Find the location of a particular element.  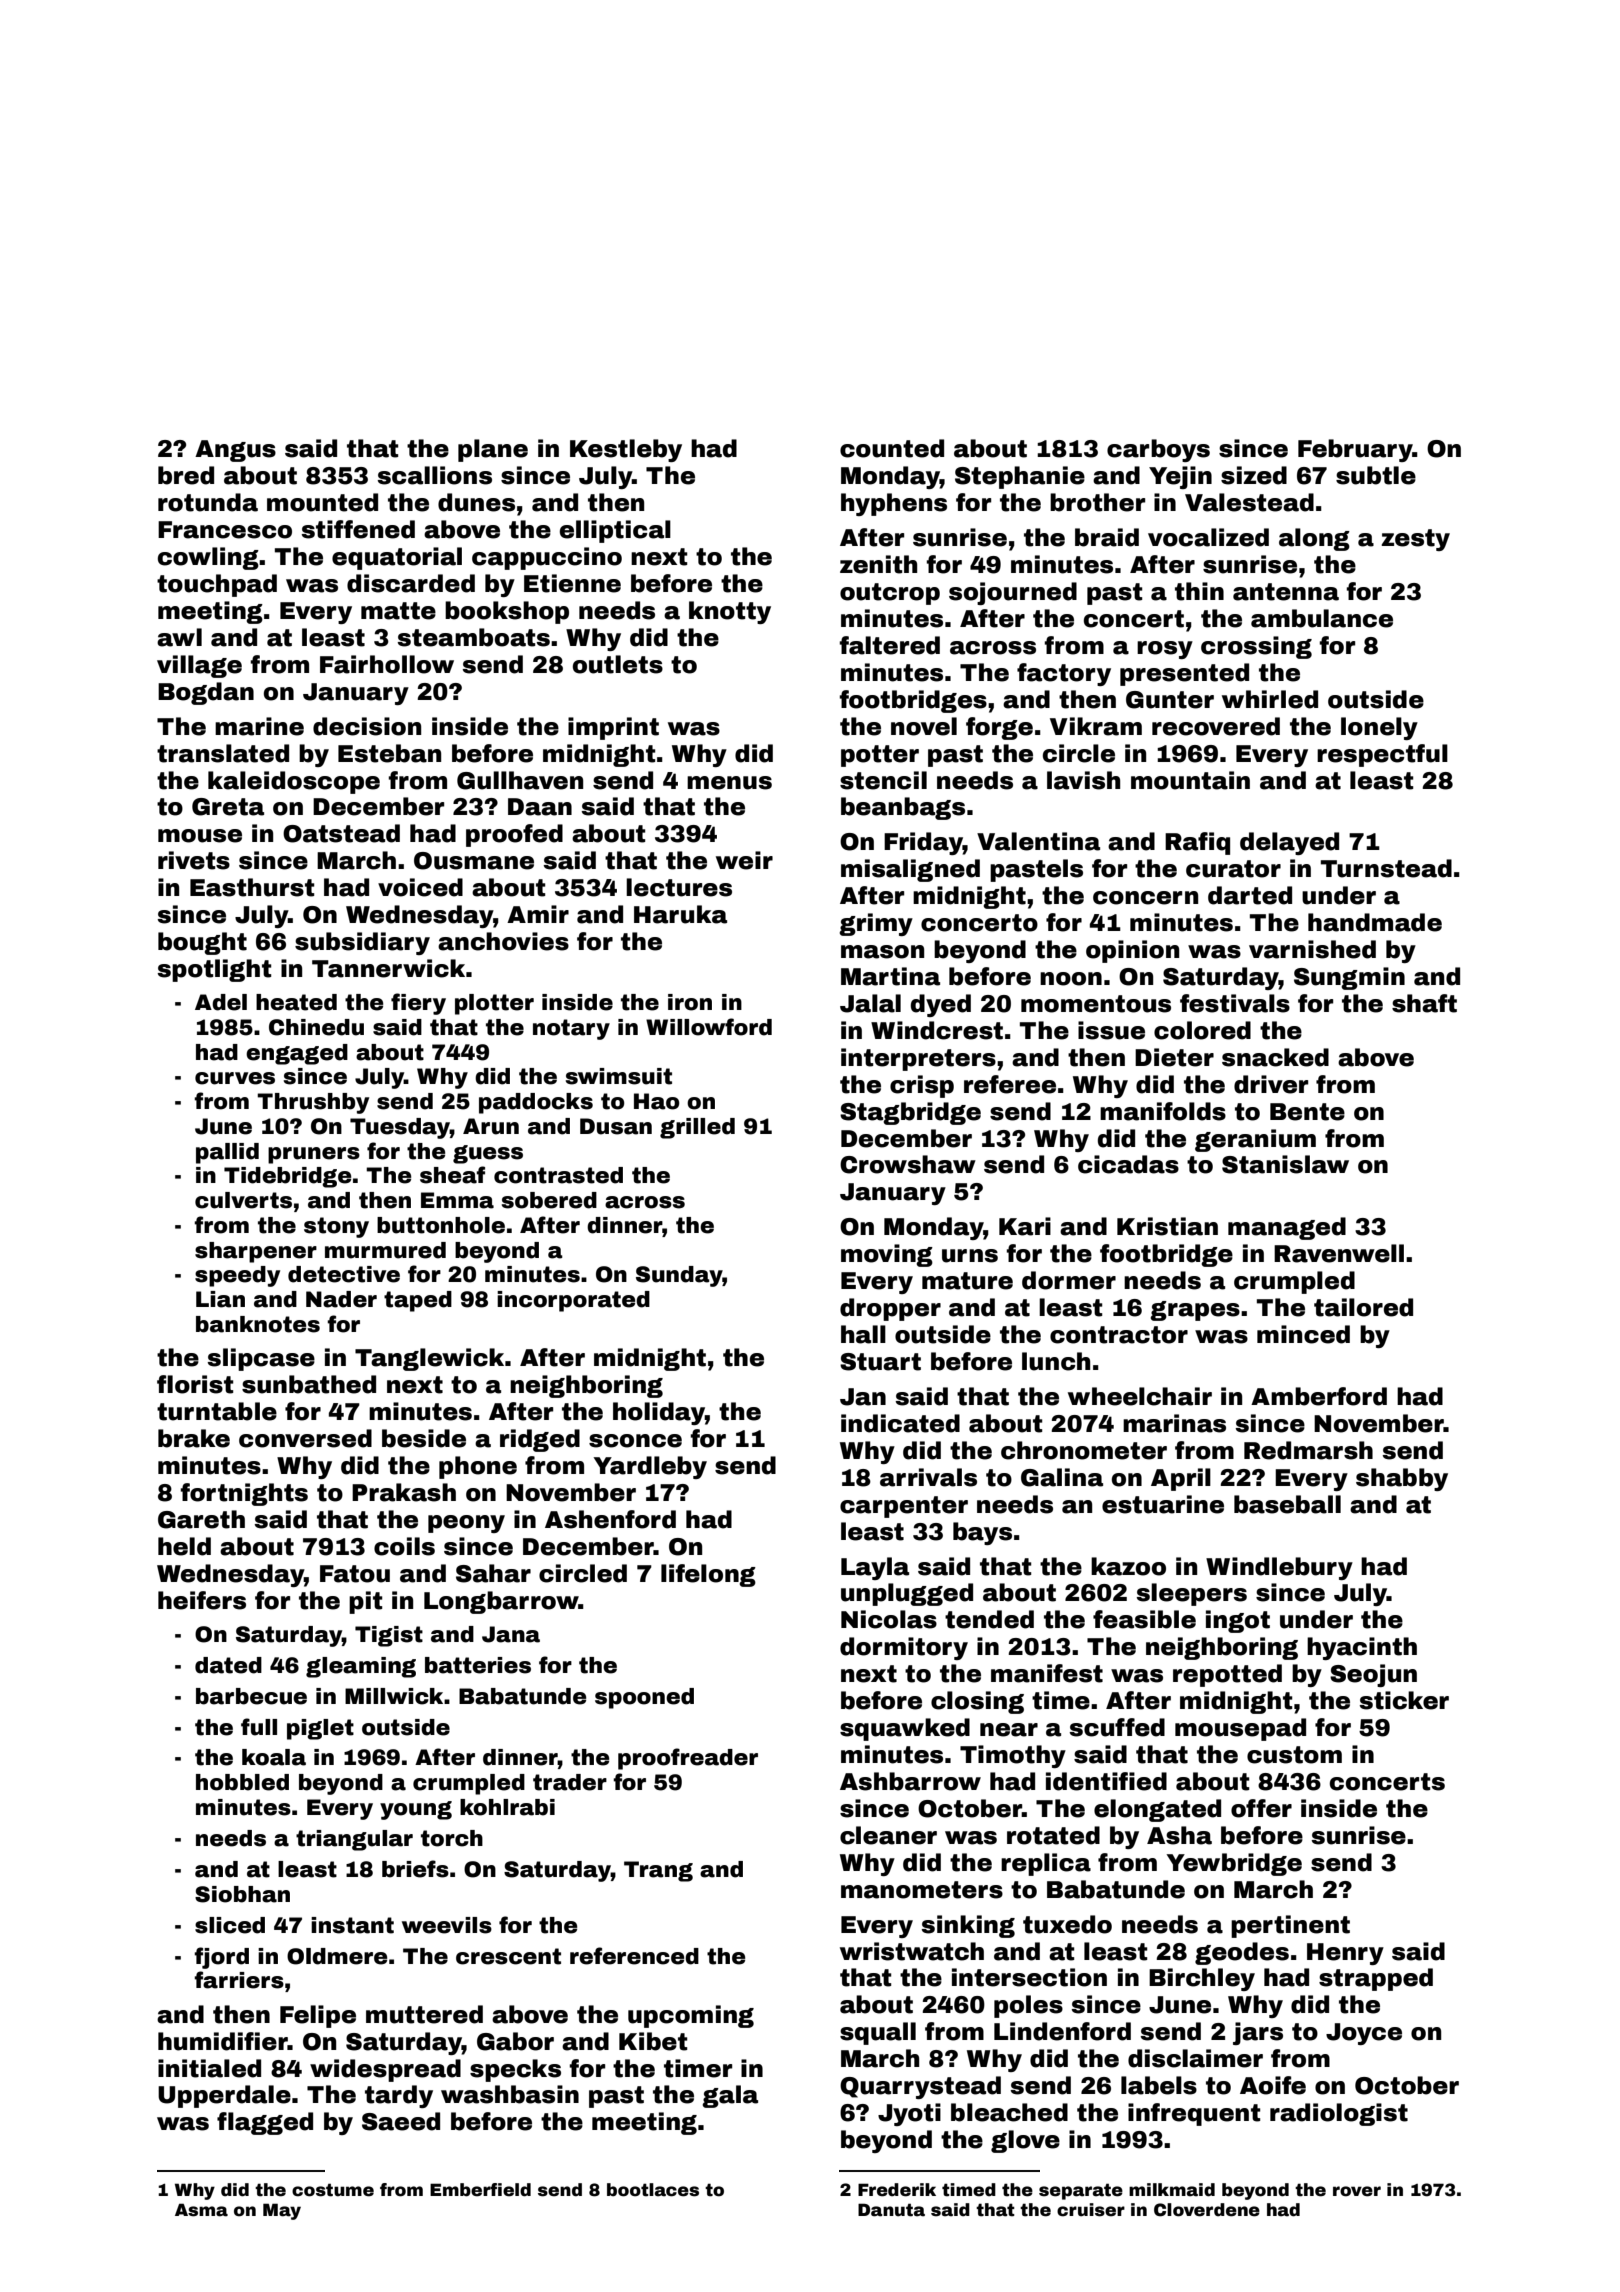

custom is located at coordinates (1294, 1755).
